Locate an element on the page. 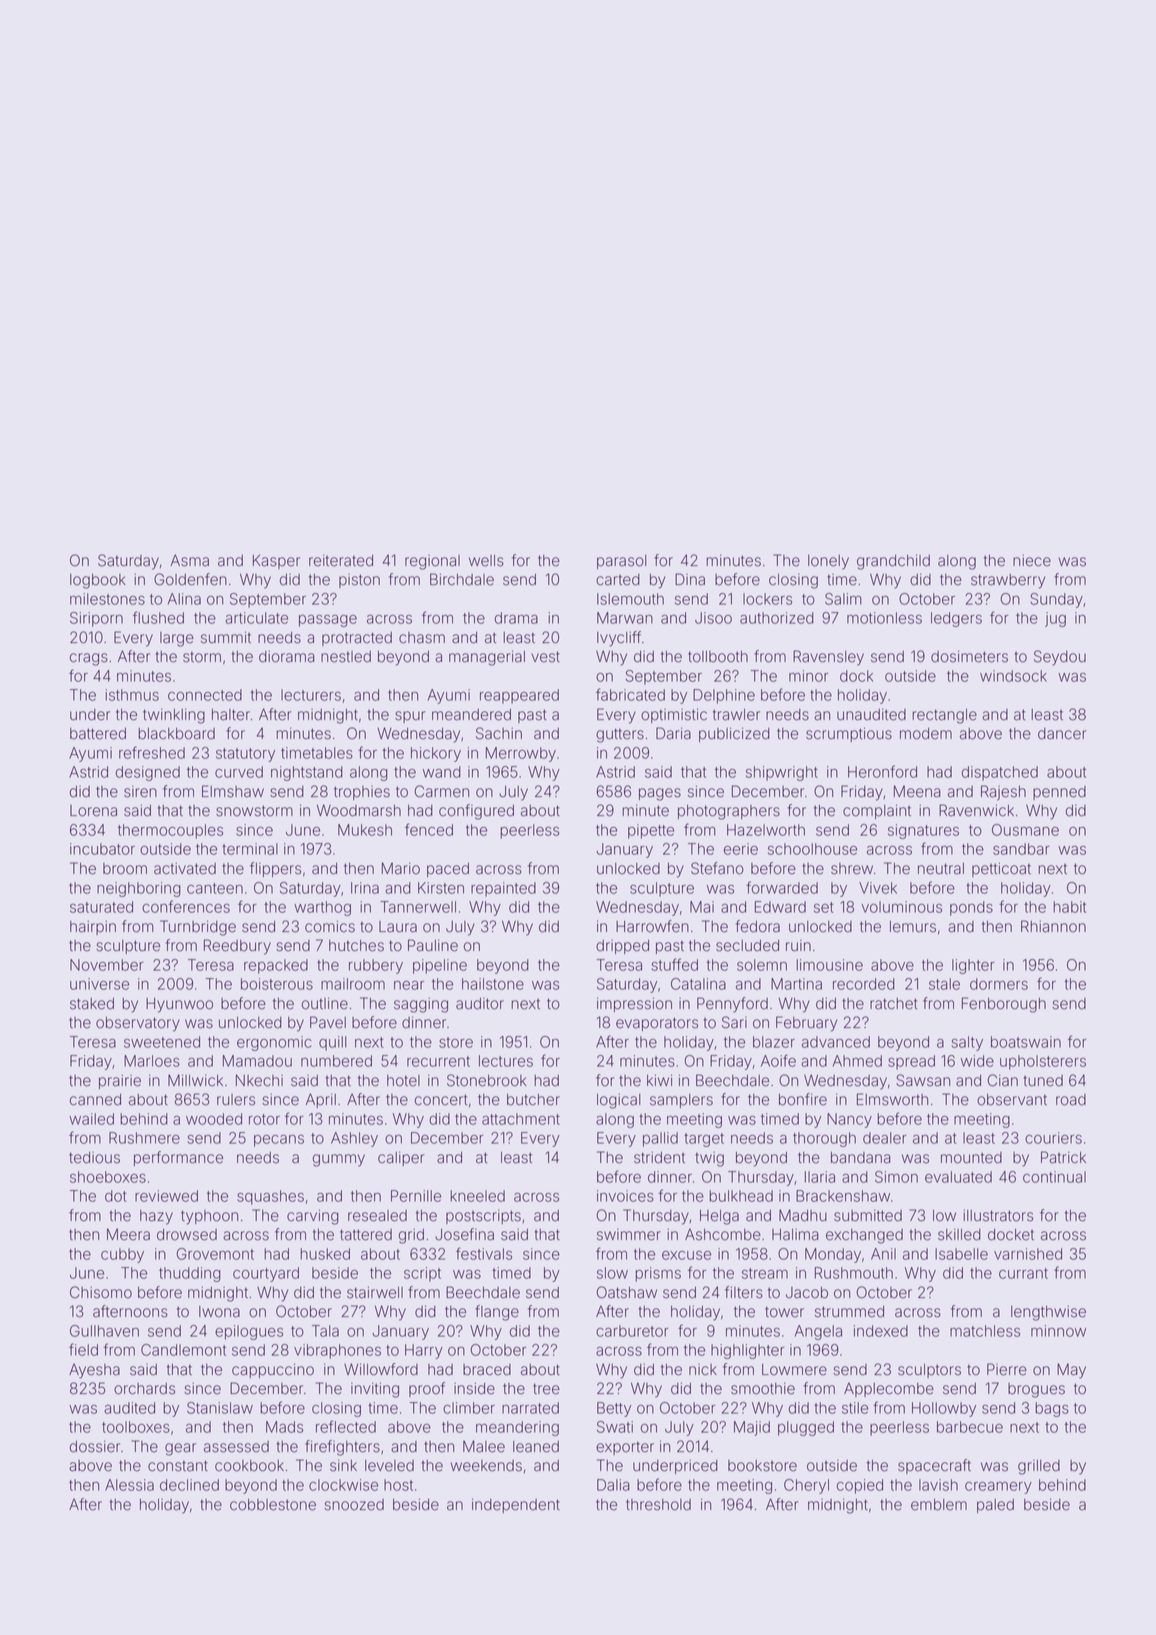  hairpin is located at coordinates (93, 928).
